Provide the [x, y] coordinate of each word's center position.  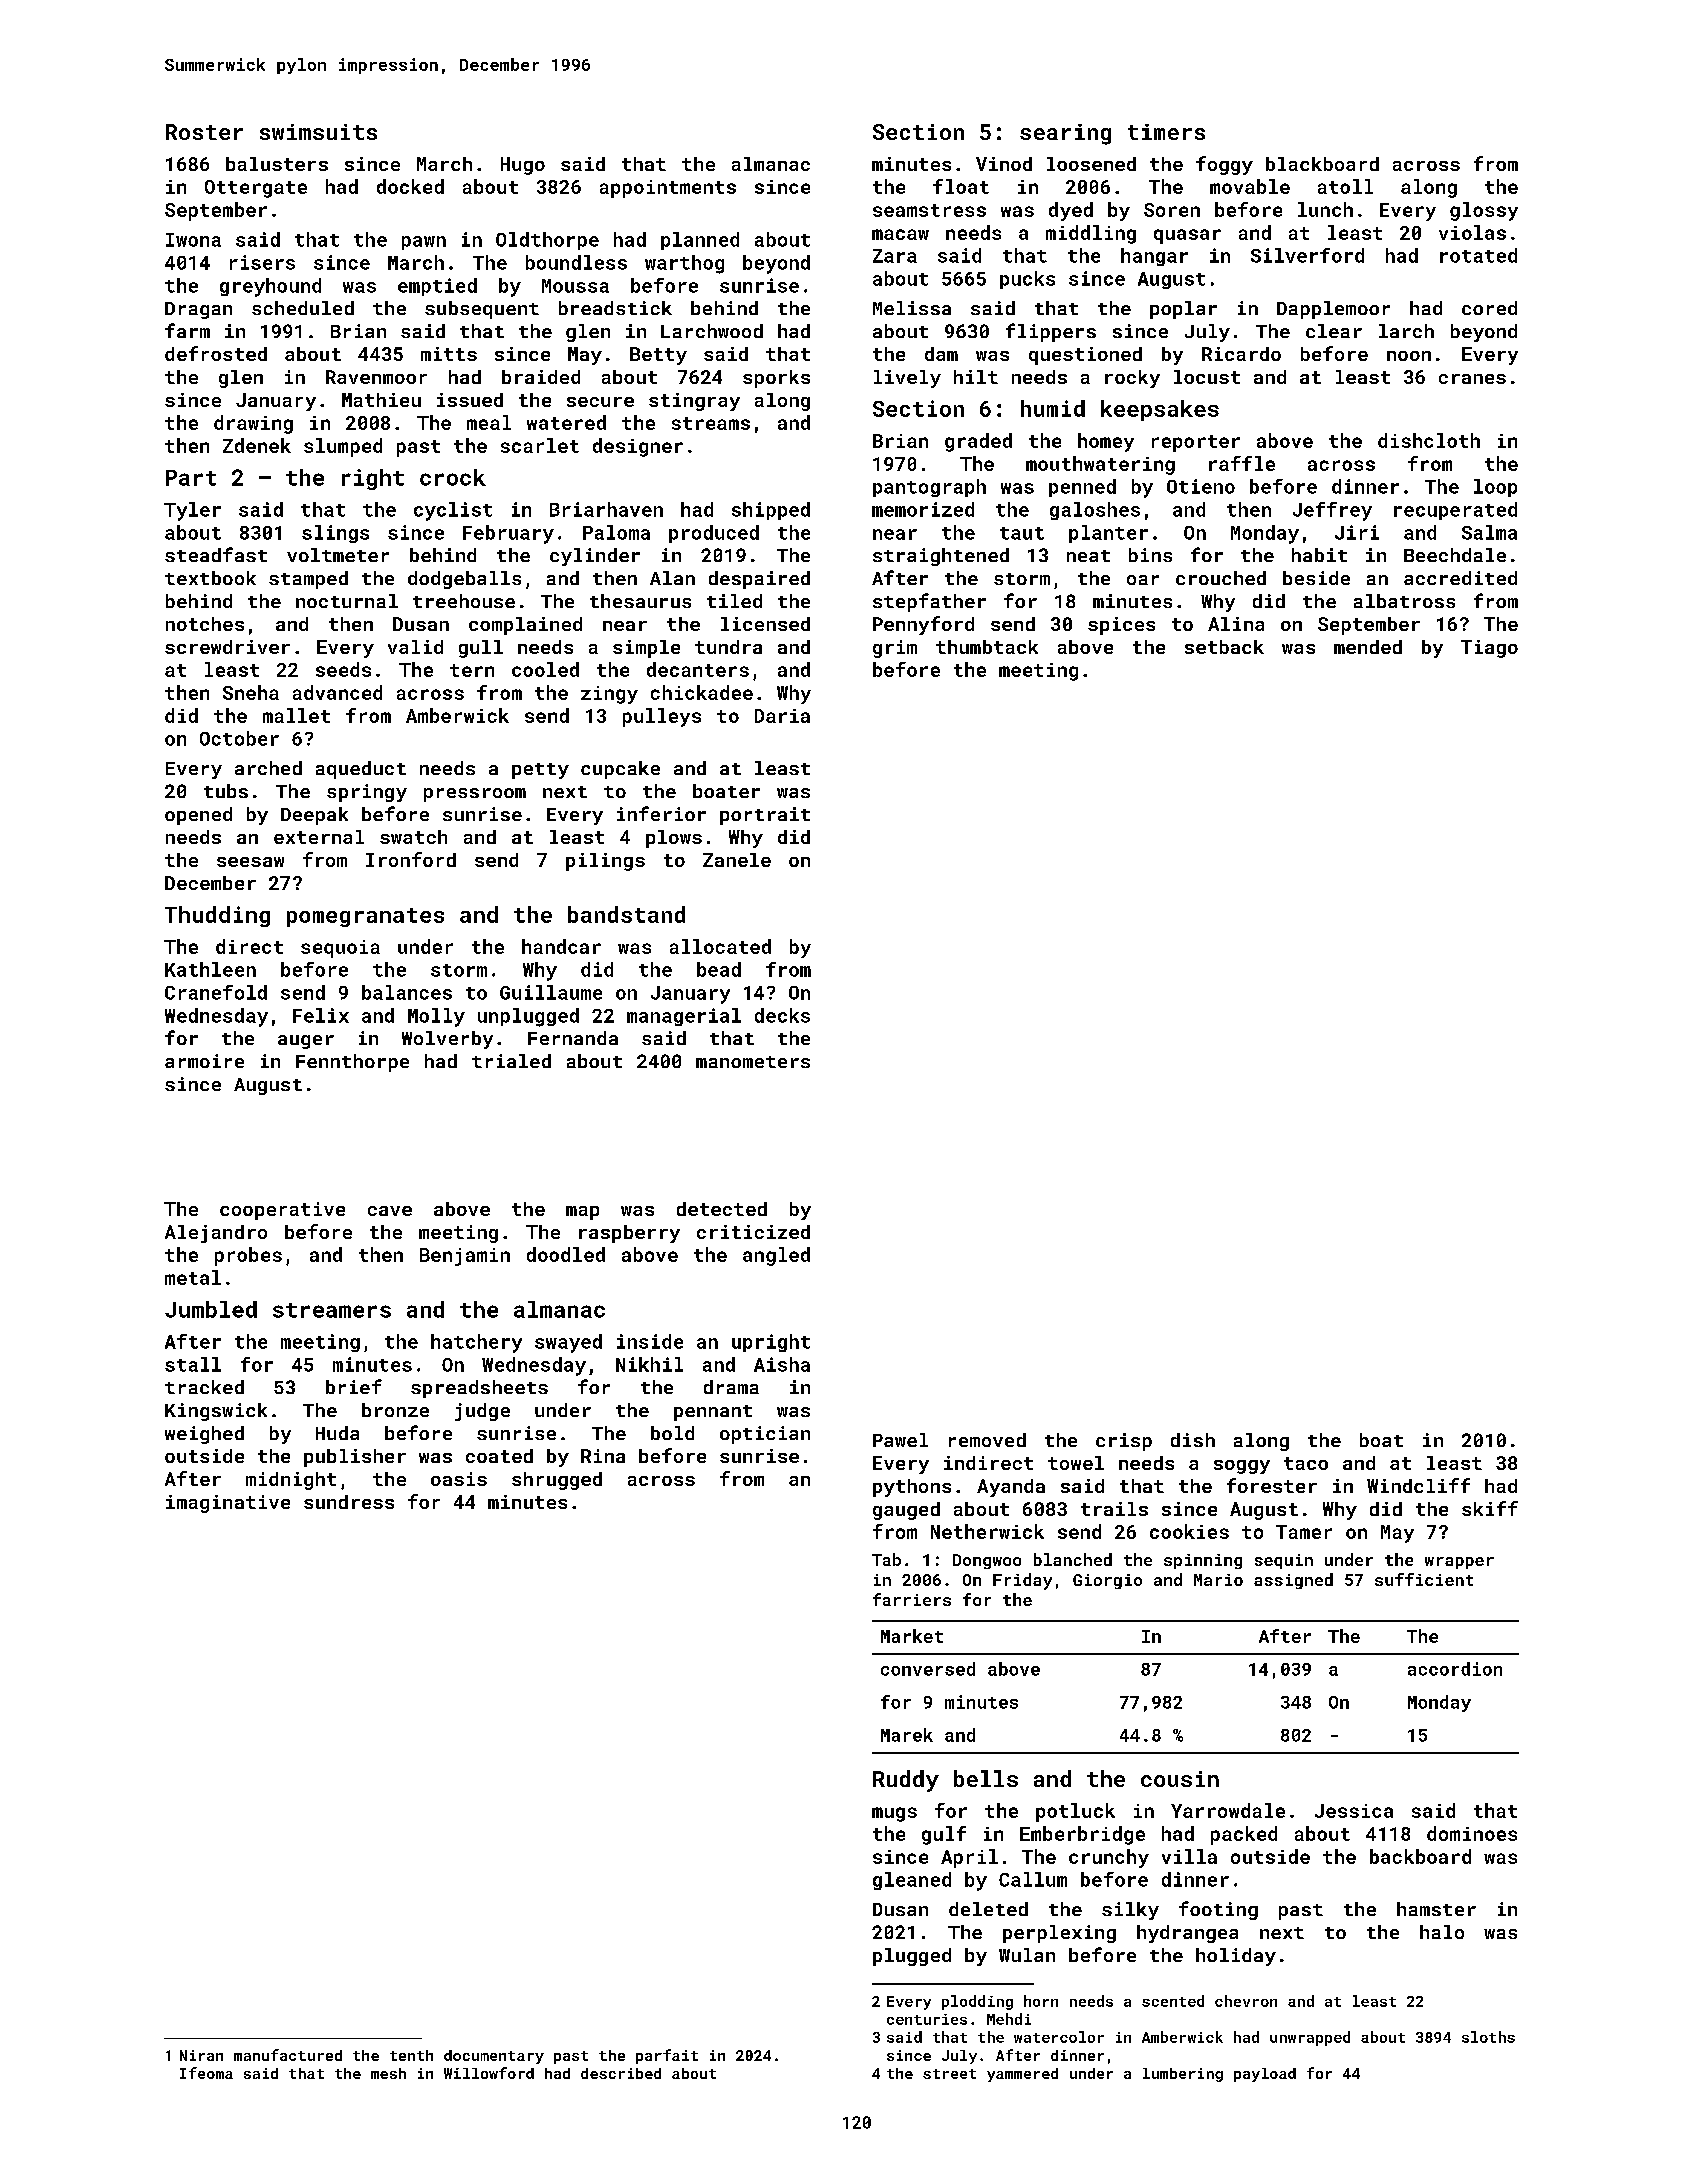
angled [776, 1256]
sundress [349, 1502]
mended [1368, 647]
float [961, 186]
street [949, 2074]
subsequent [482, 310]
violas [1472, 232]
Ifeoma [206, 2073]
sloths [1488, 2037]
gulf [944, 1835]
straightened [941, 557]
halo [1442, 1932]
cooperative [282, 1211]
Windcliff [1418, 1485]
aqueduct [361, 770]
